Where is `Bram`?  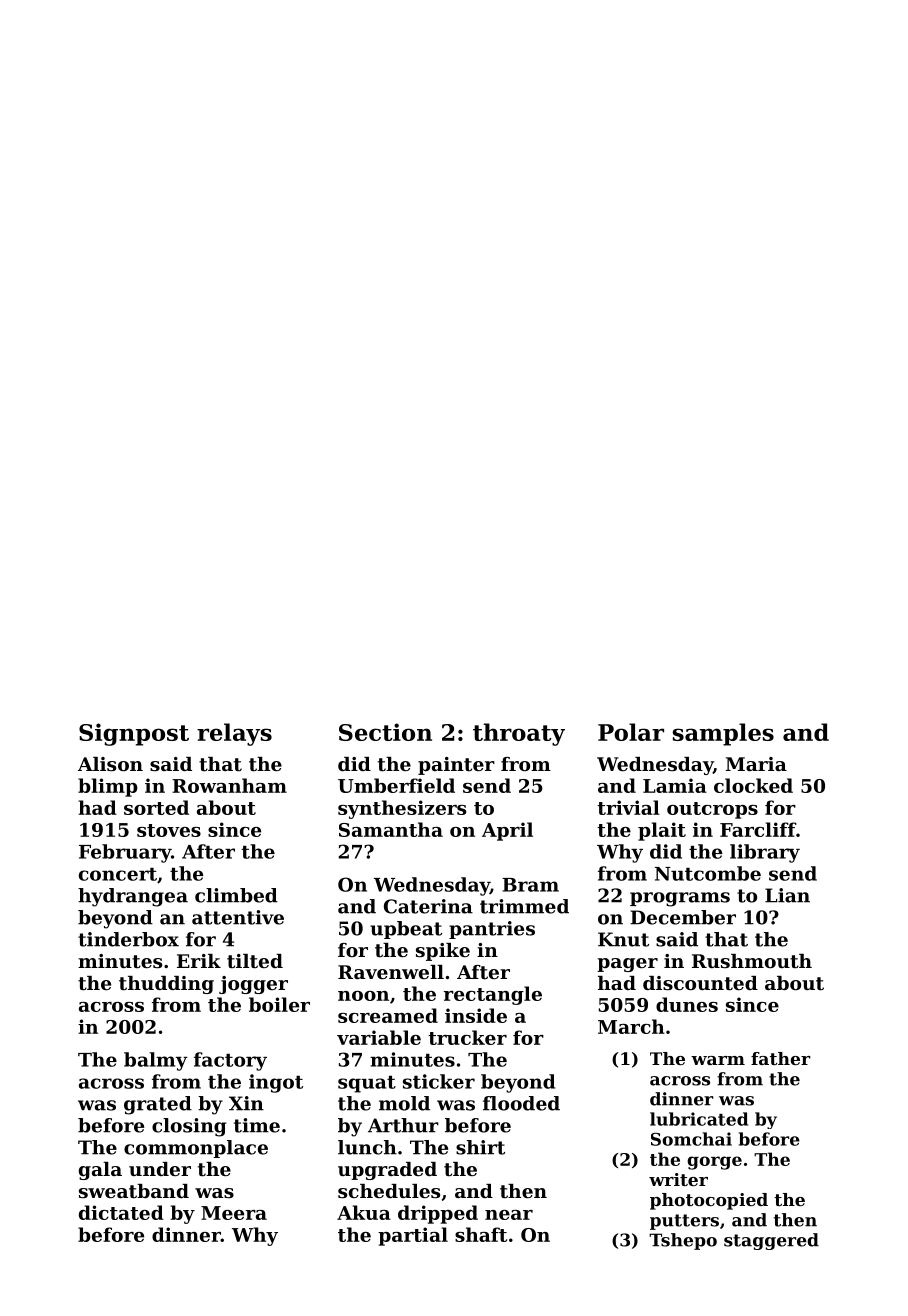 Bram is located at coordinates (530, 885).
